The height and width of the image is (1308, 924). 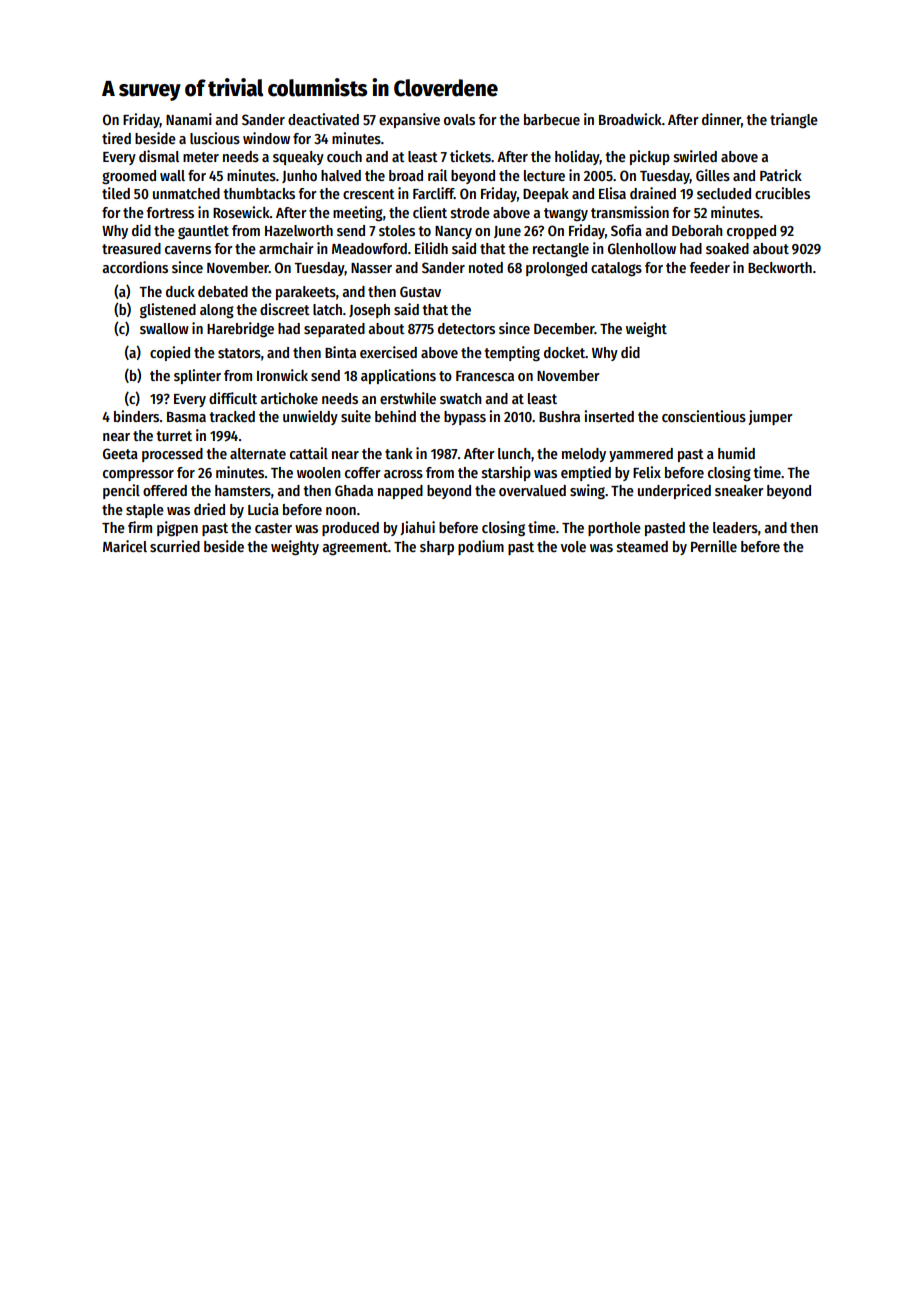 I want to click on glistened, so click(x=168, y=310).
